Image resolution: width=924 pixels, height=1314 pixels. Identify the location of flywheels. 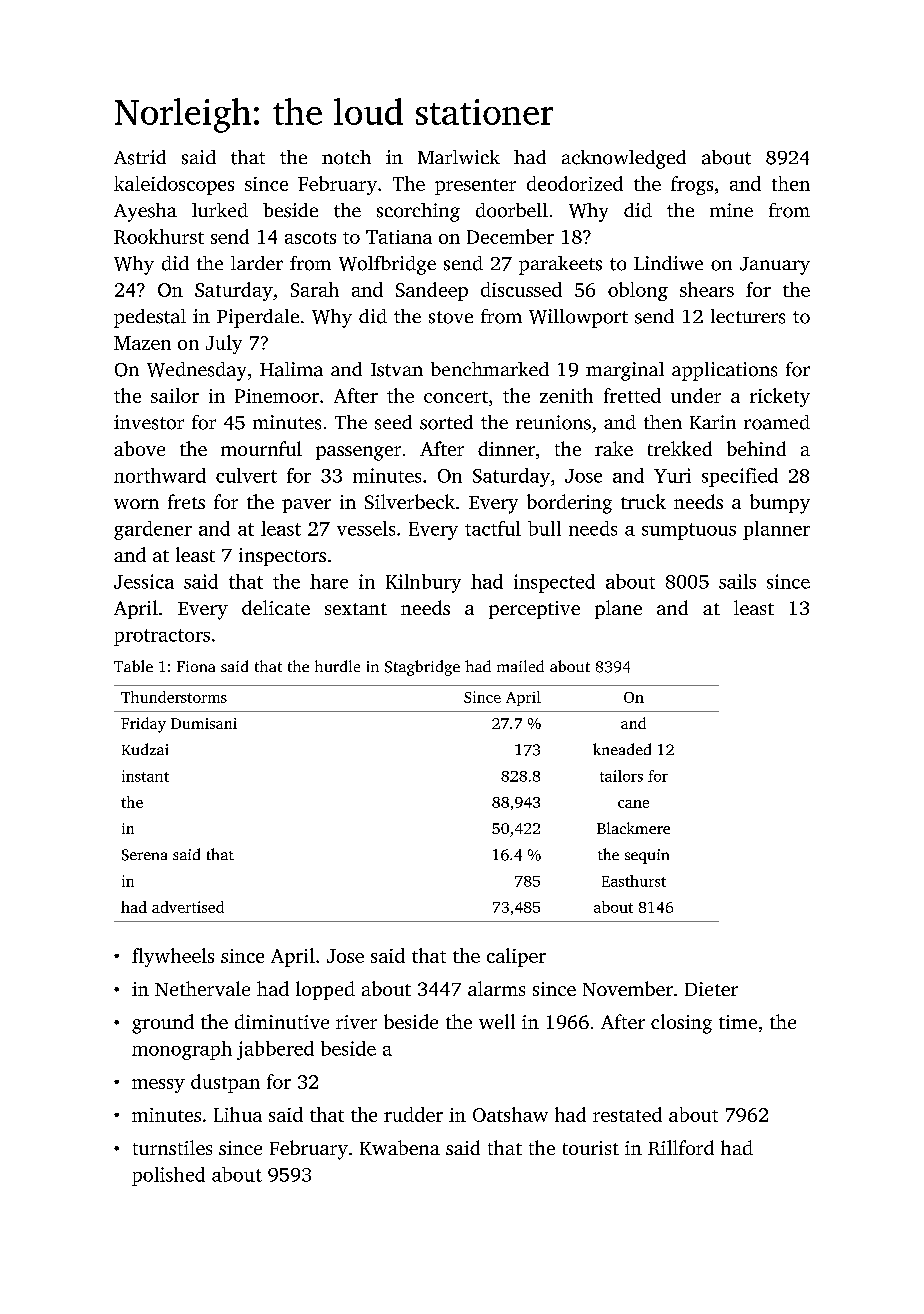
(173, 957).
